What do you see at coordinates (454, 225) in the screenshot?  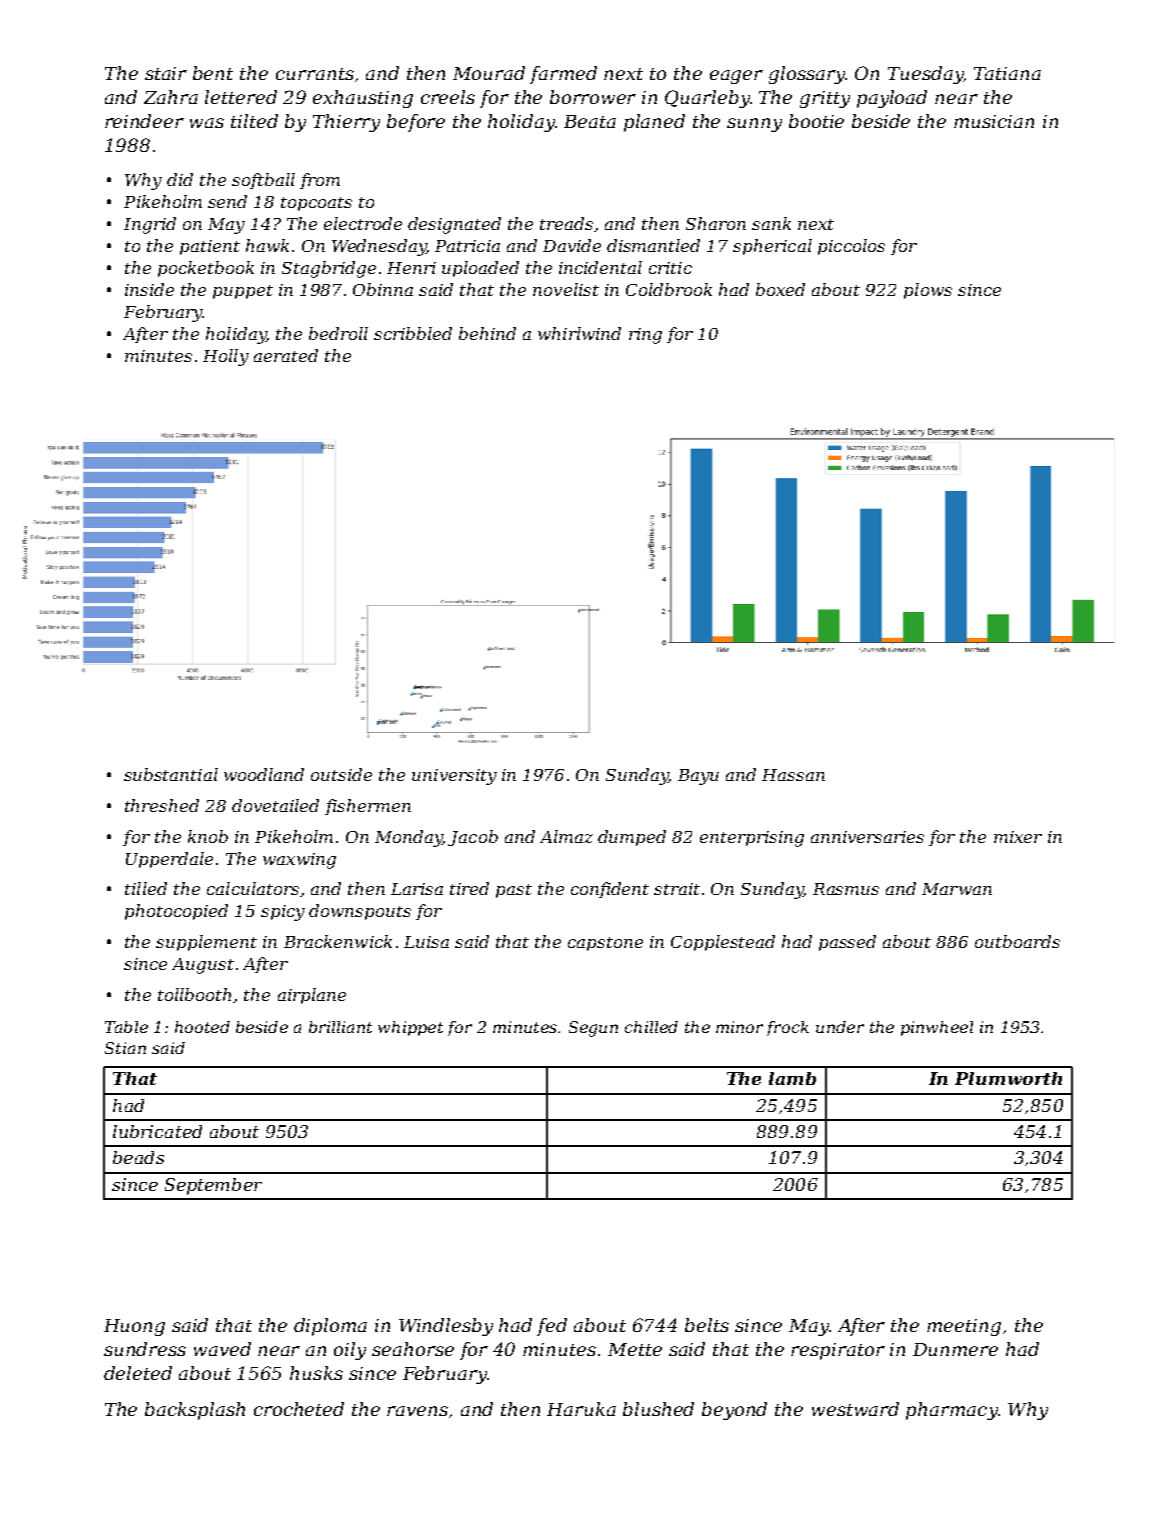 I see `designated` at bounding box center [454, 225].
